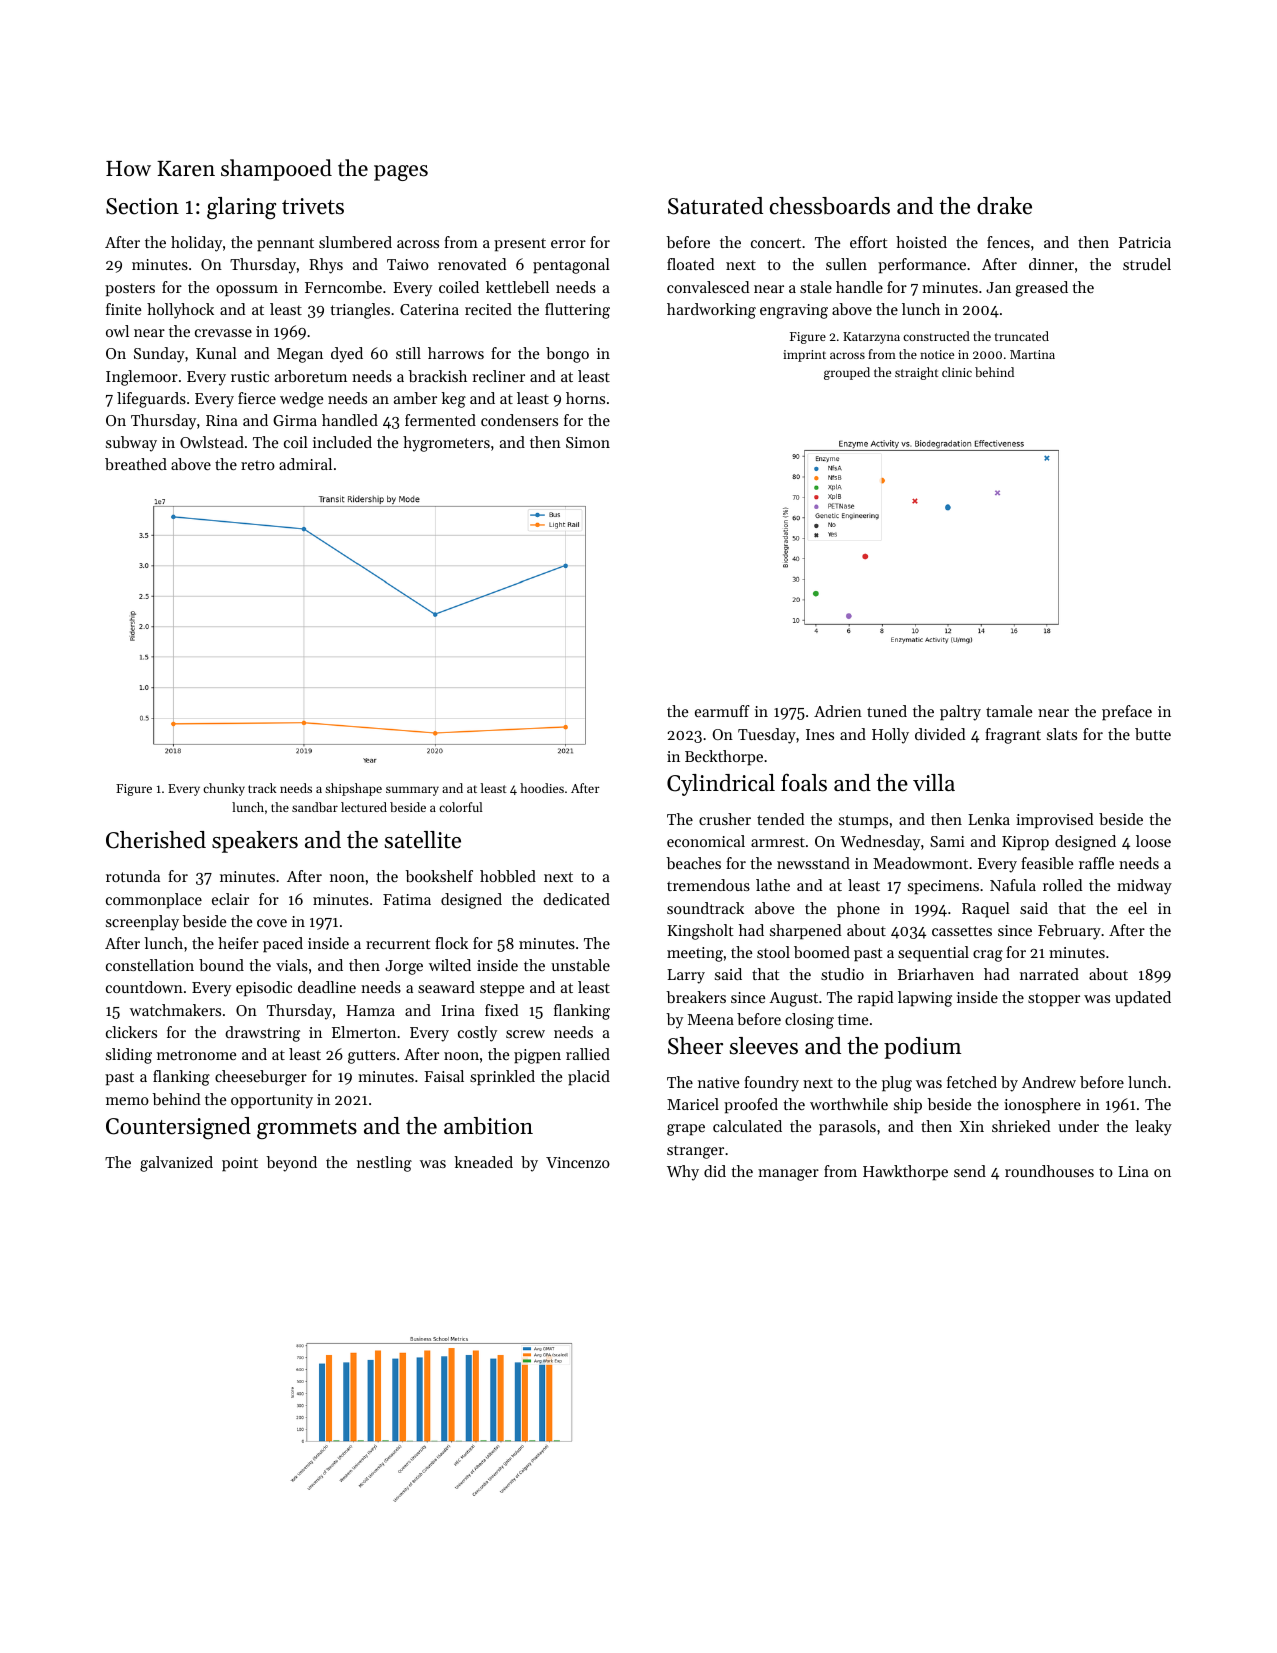 This screenshot has height=1653, width=1277. Describe the element at coordinates (291, 1164) in the screenshot. I see `beyond` at that location.
